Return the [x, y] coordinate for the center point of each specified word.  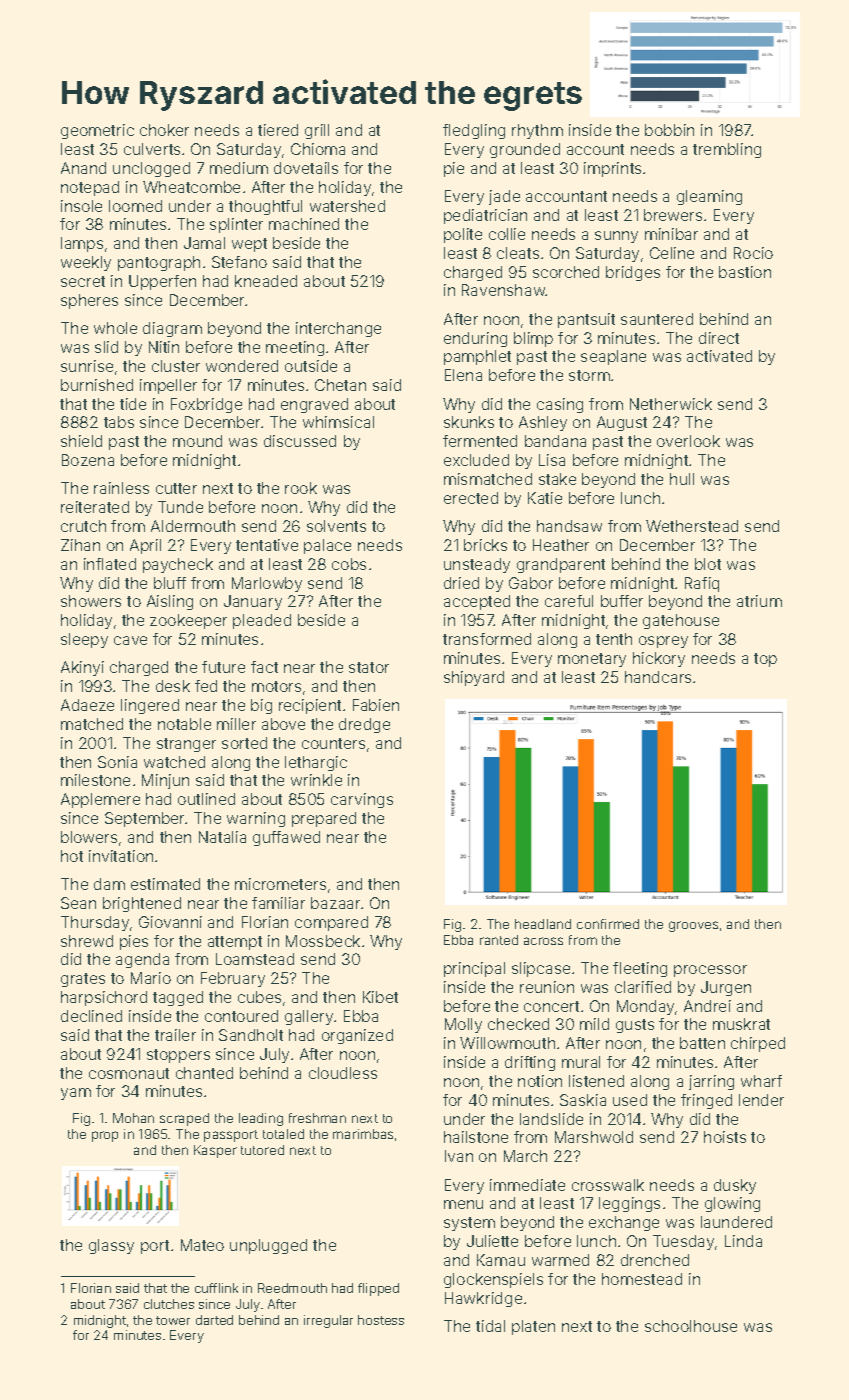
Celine [672, 253]
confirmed [608, 924]
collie [507, 234]
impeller [168, 386]
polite [463, 235]
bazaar [335, 903]
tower [173, 1320]
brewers [673, 215]
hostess [381, 1320]
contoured [241, 1016]
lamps [82, 244]
